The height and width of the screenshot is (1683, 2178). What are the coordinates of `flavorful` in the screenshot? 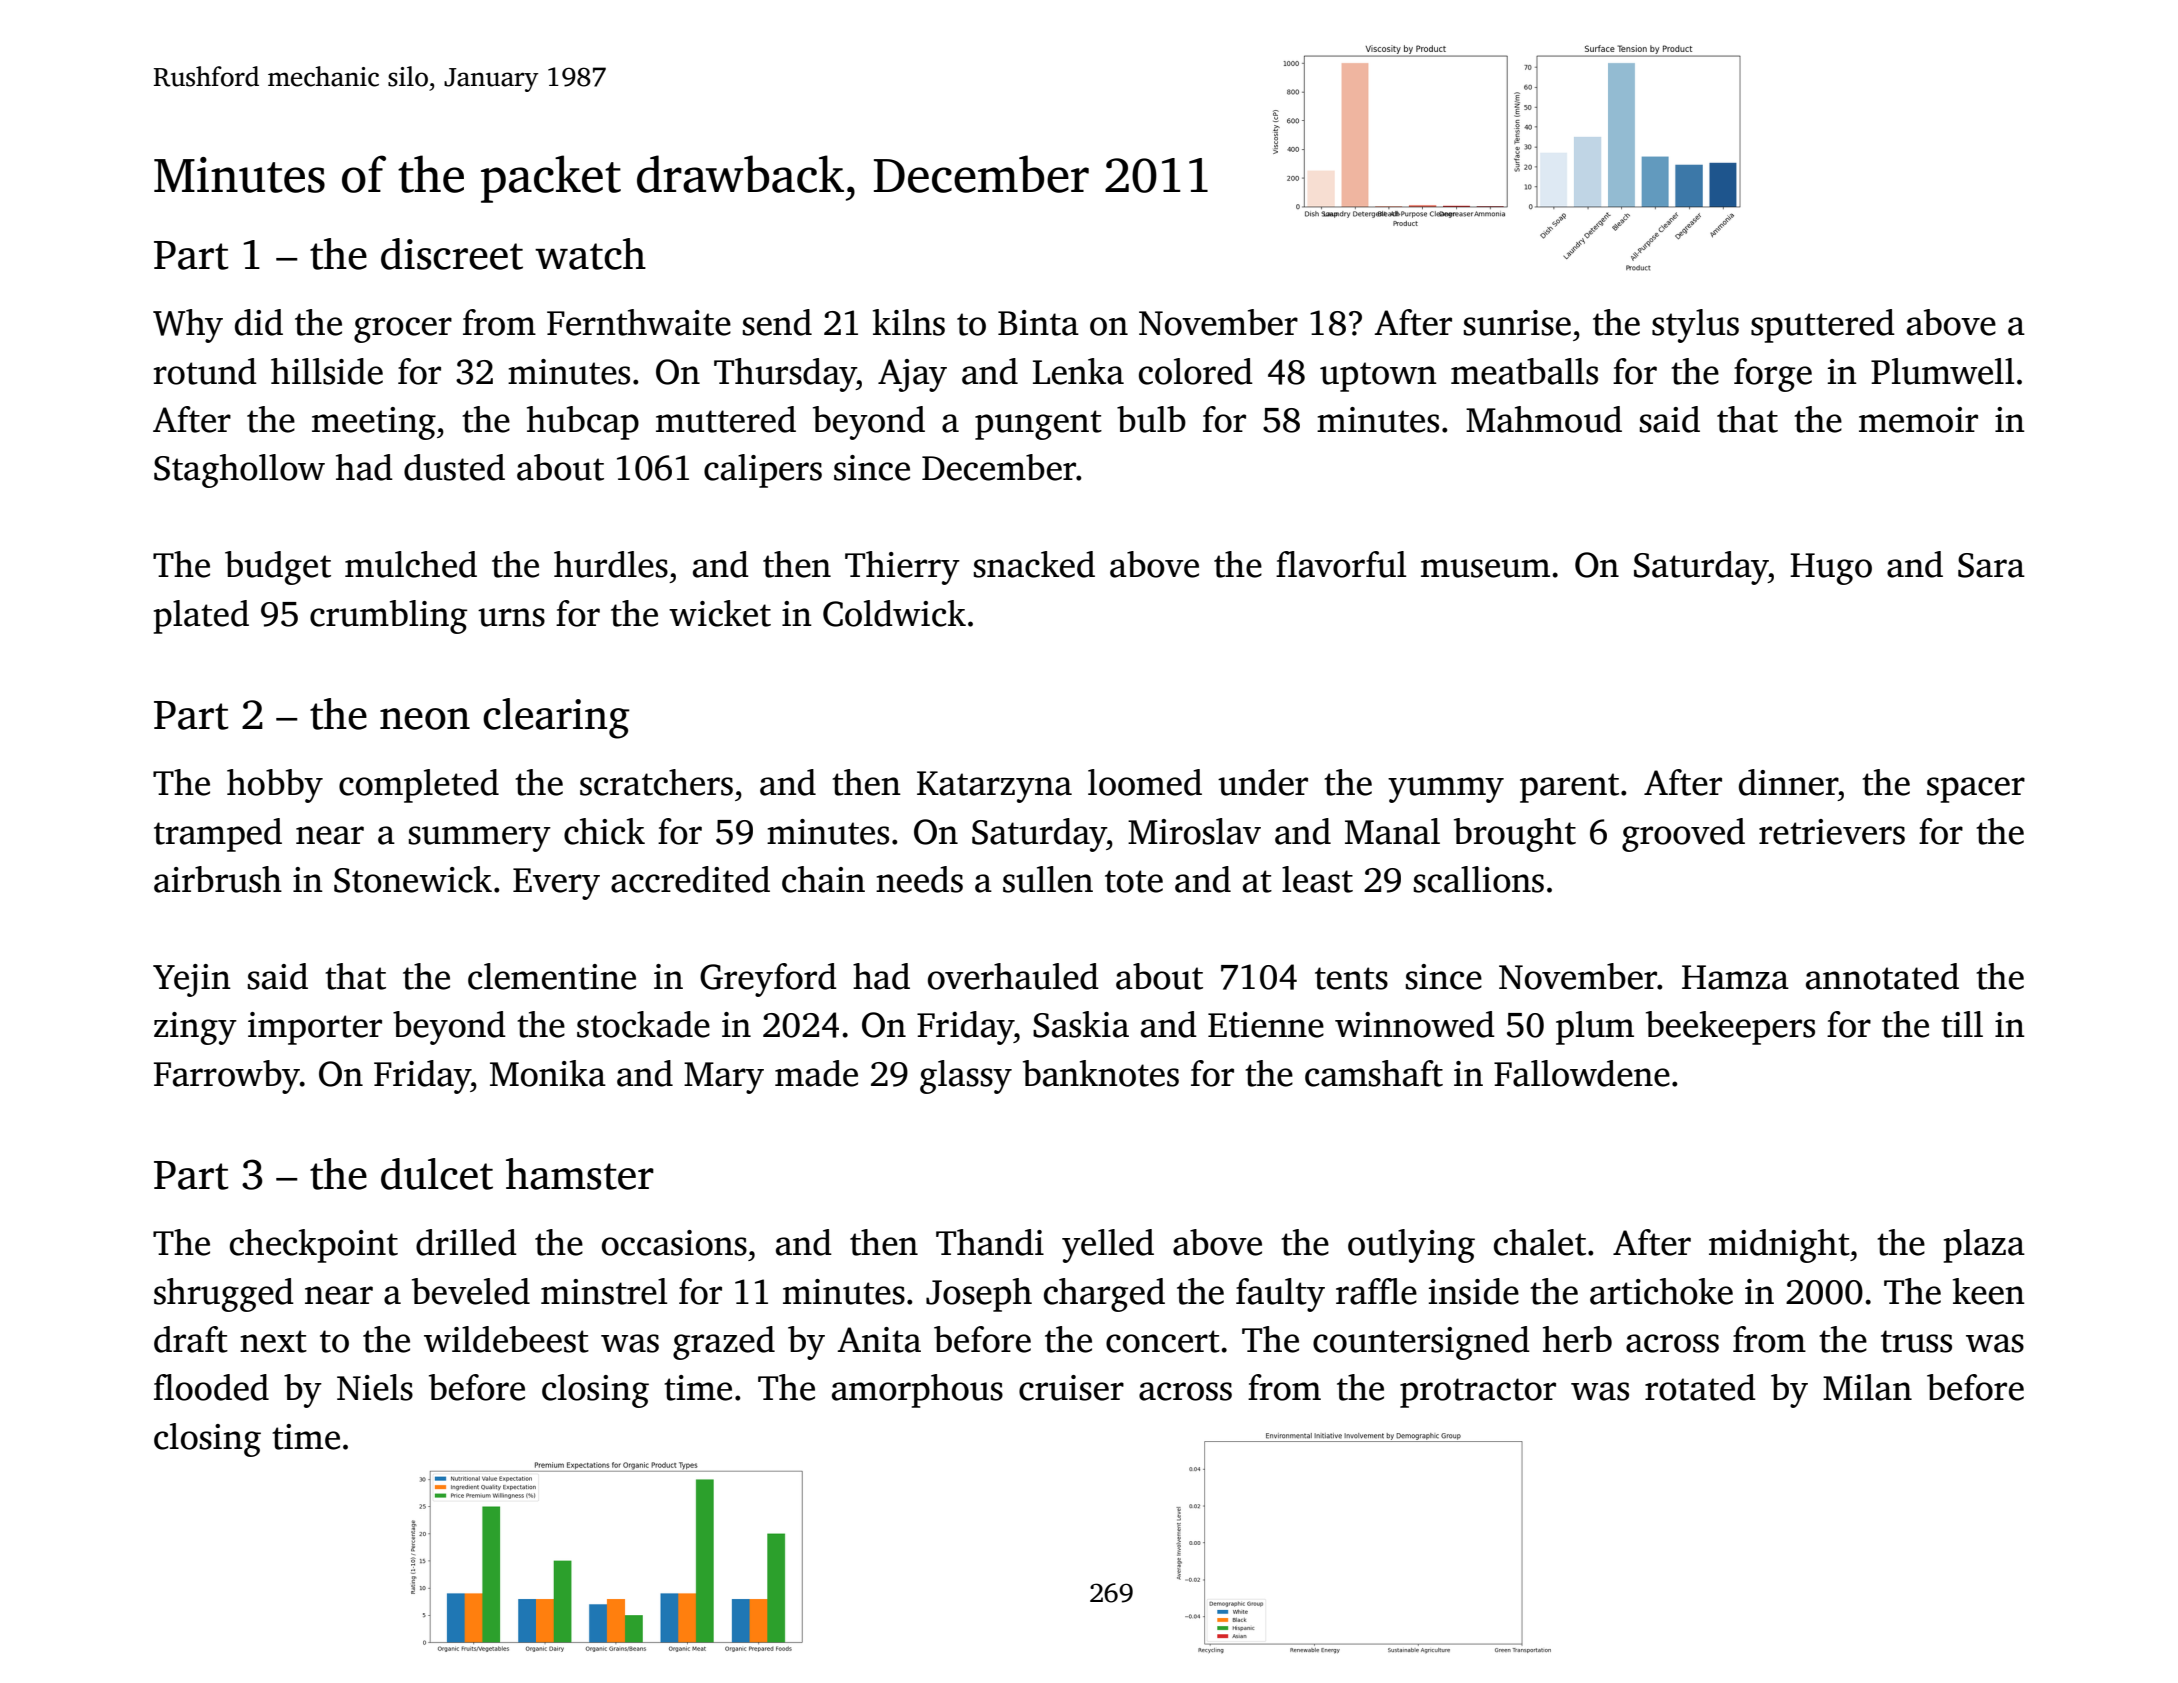 It's located at (1341, 564).
